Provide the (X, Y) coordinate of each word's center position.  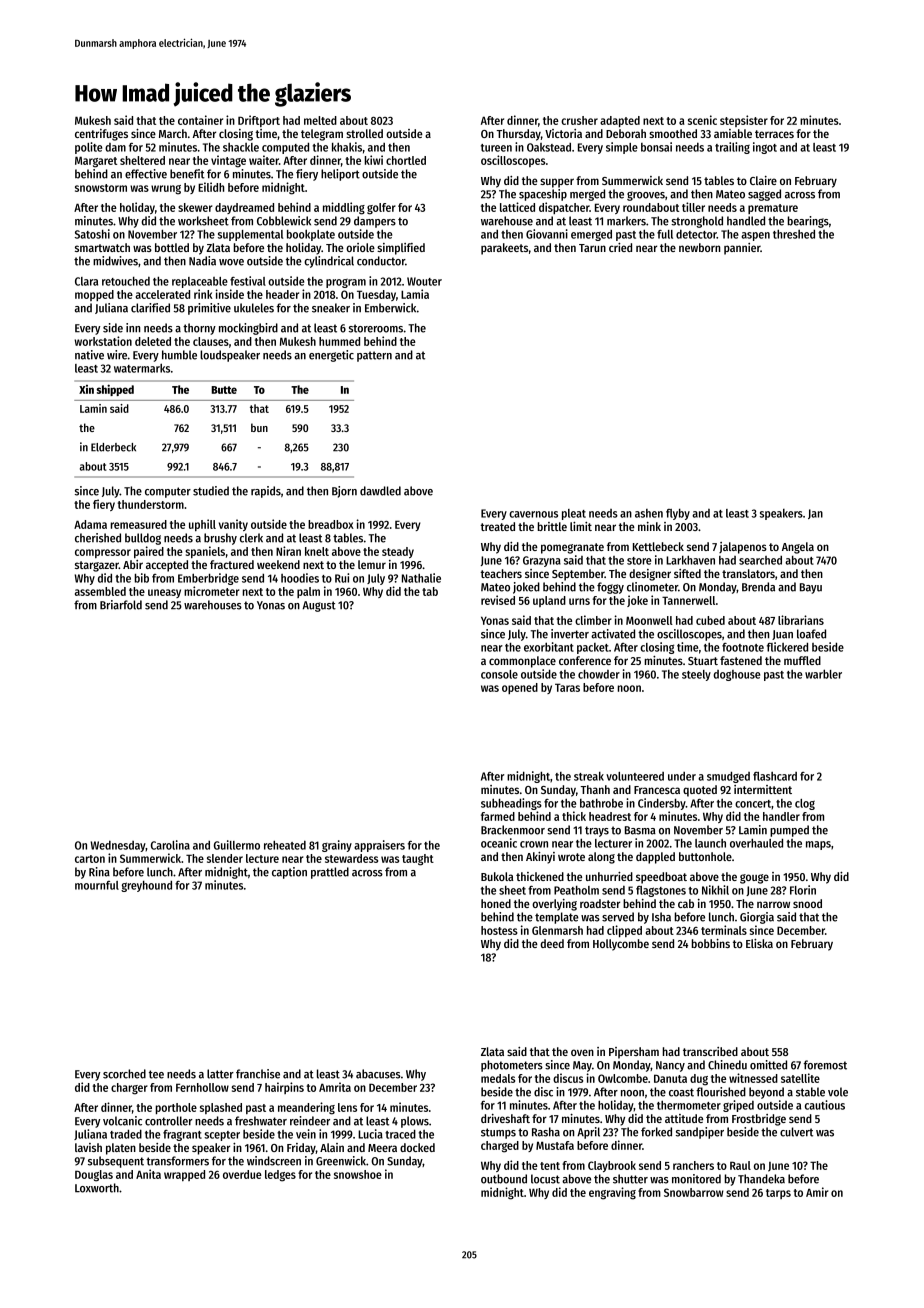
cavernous (533, 514)
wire (117, 355)
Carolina (170, 845)
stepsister (744, 121)
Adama (90, 524)
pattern (374, 356)
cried (620, 247)
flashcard (775, 776)
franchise (258, 1074)
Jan (815, 514)
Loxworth (97, 1188)
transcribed (710, 1051)
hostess (499, 930)
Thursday (519, 135)
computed (285, 148)
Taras (567, 687)
